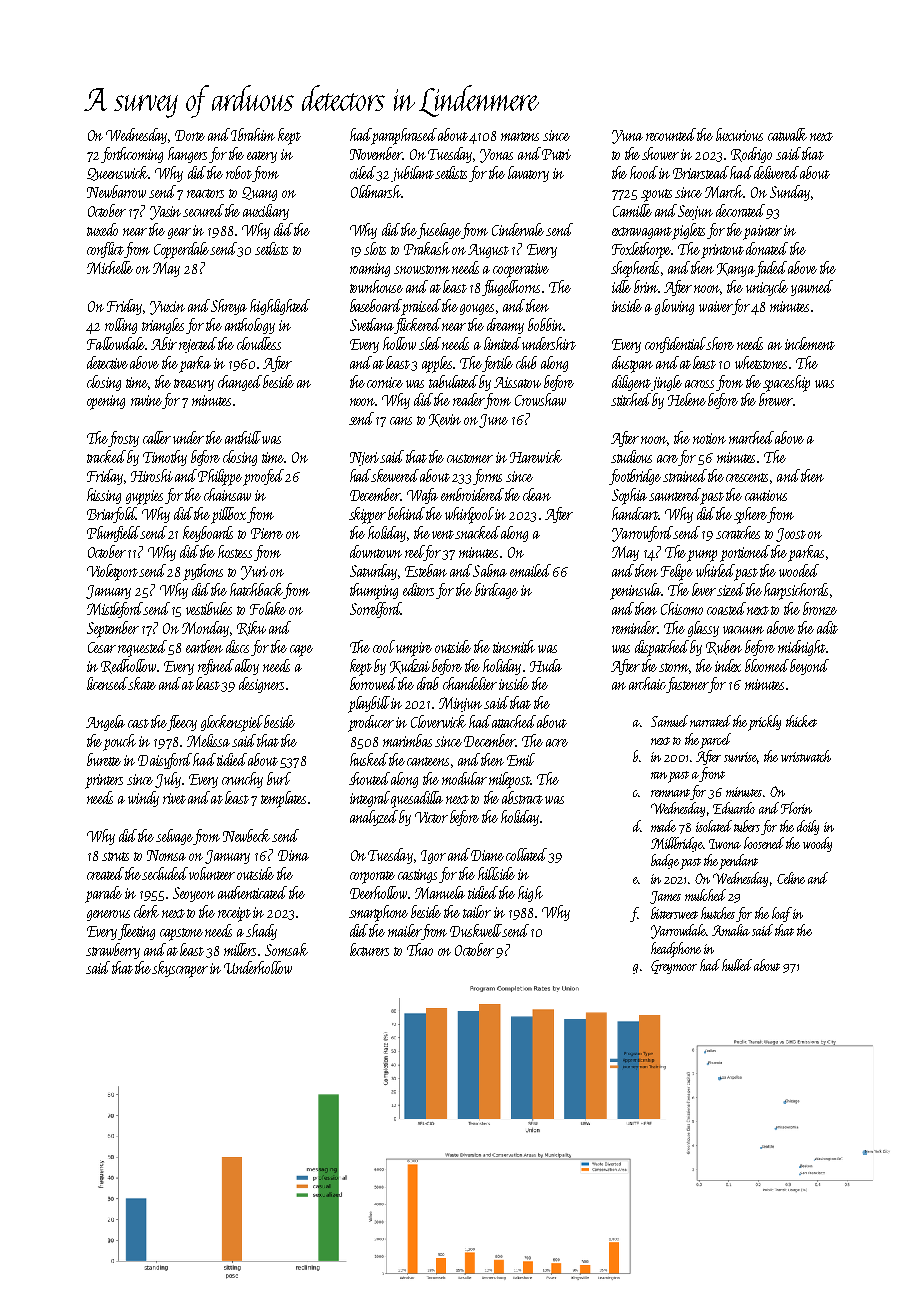  I want to click on Cindervale, so click(518, 229).
